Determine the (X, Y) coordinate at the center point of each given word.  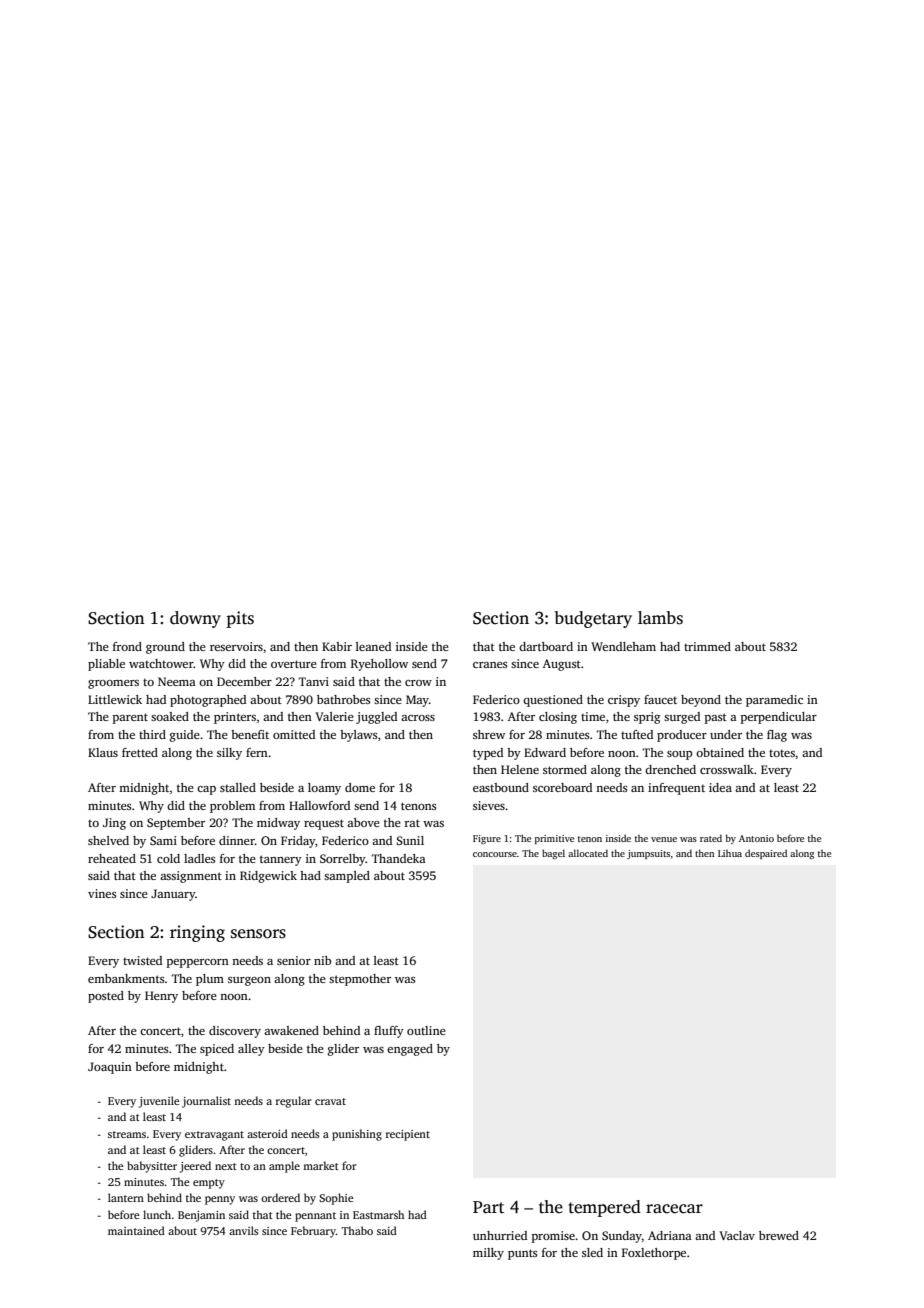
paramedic (774, 701)
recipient (408, 1135)
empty (209, 1184)
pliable (106, 665)
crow (418, 683)
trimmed (707, 646)
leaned (373, 646)
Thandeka (399, 858)
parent (130, 718)
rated (711, 838)
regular (294, 1102)
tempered (605, 1208)
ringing (197, 933)
